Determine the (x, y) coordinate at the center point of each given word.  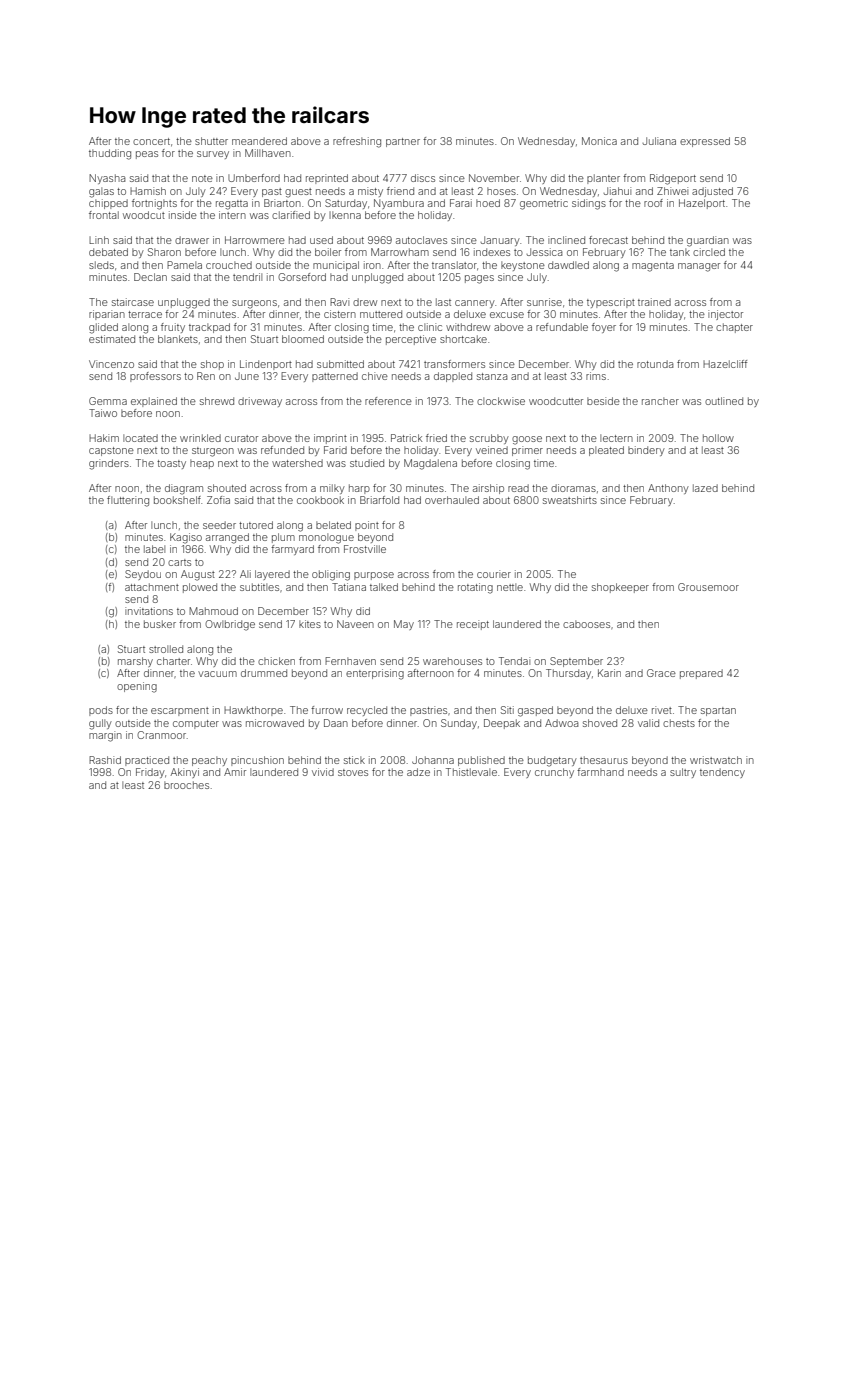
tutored (256, 525)
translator (454, 265)
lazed (705, 488)
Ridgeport (673, 179)
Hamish (148, 191)
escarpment (180, 711)
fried (436, 438)
